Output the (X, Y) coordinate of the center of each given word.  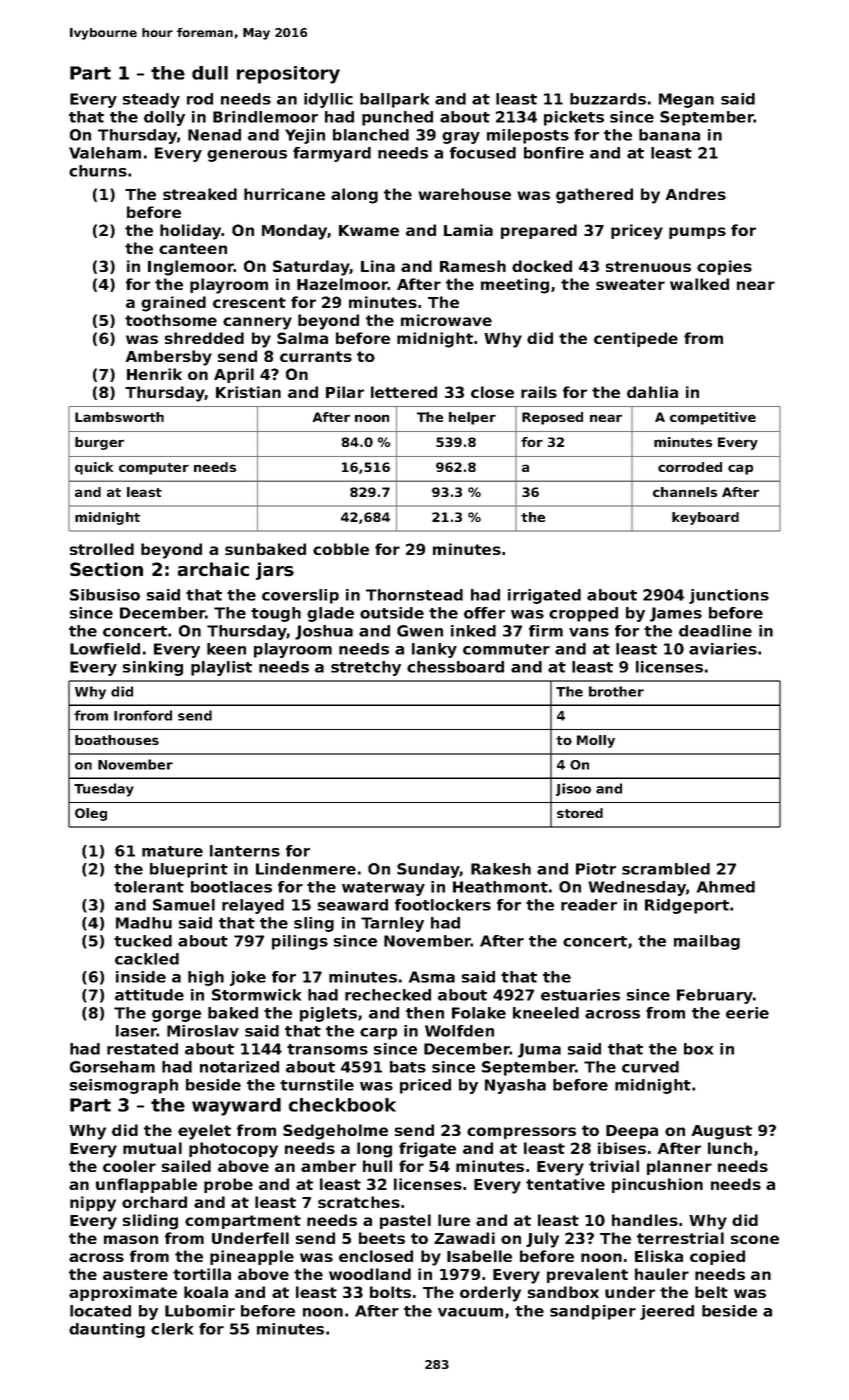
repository (288, 75)
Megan (686, 100)
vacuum (470, 1312)
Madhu (144, 923)
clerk (172, 1329)
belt (711, 1292)
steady (151, 100)
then (425, 1013)
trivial (614, 1166)
